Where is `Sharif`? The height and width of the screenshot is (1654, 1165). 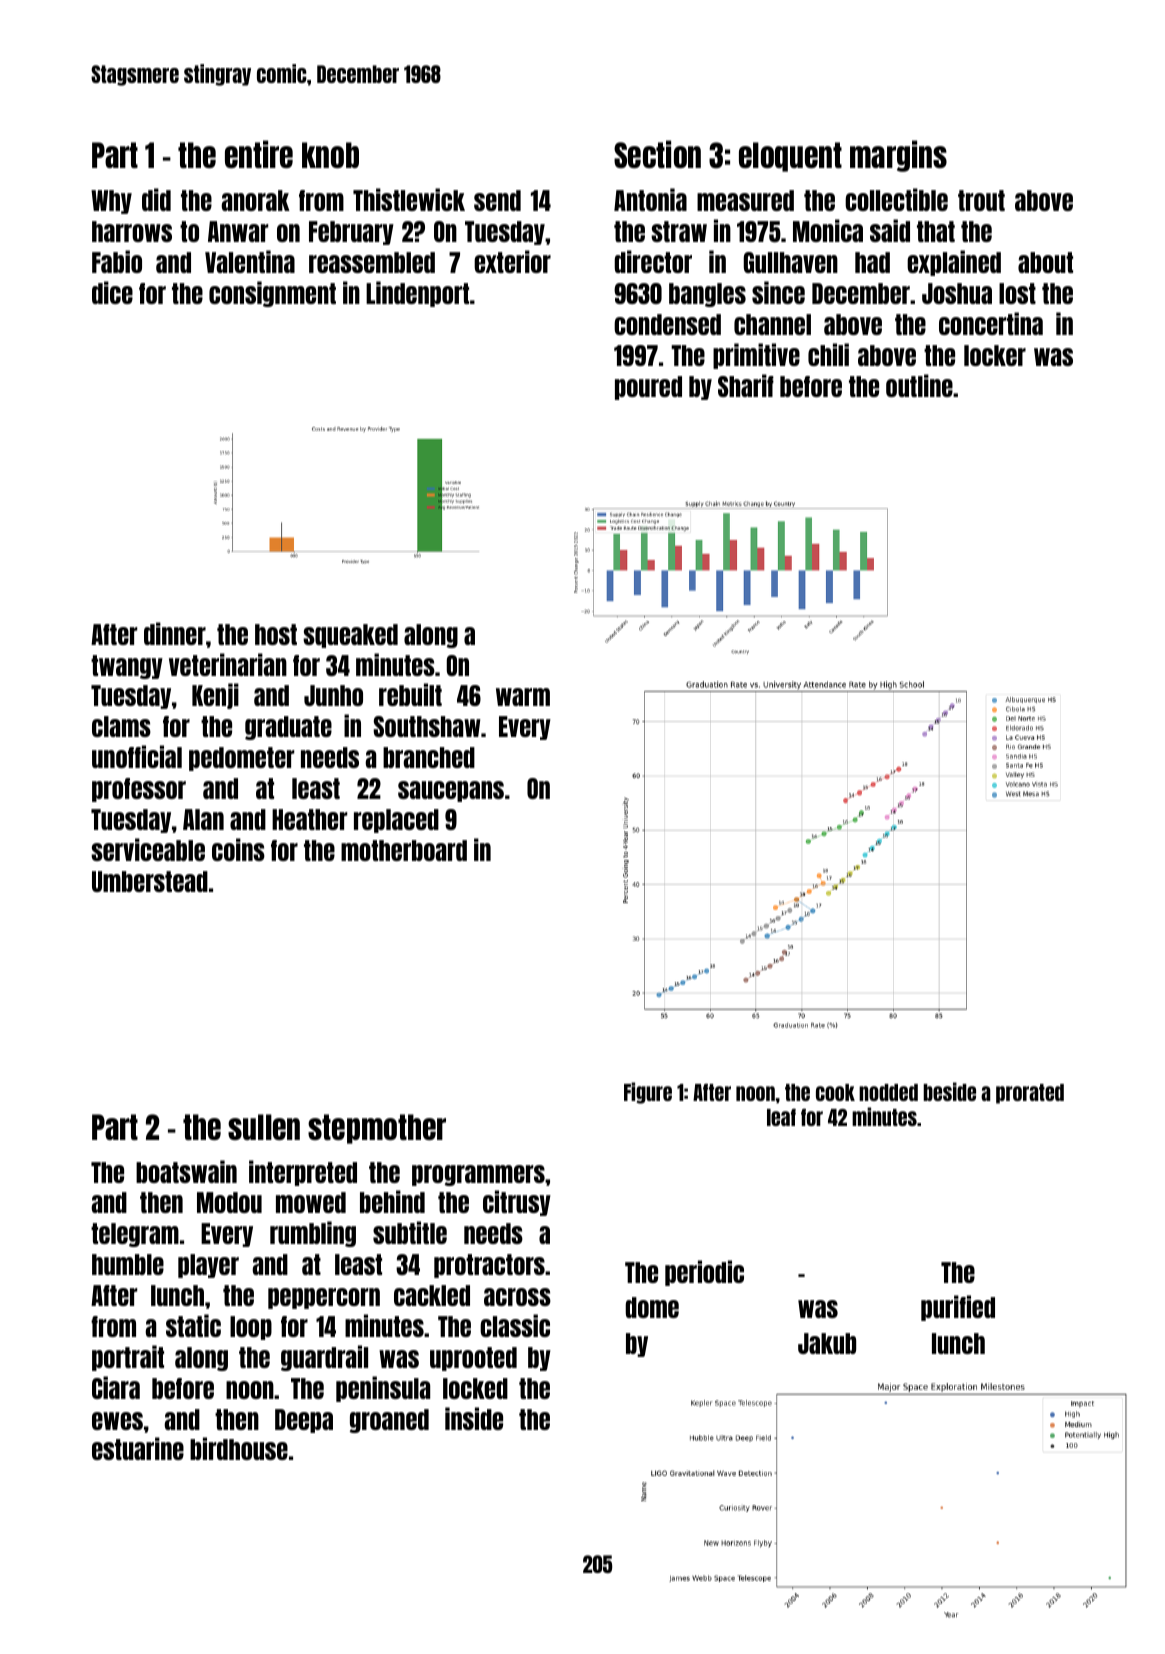
Sharif is located at coordinates (746, 385).
